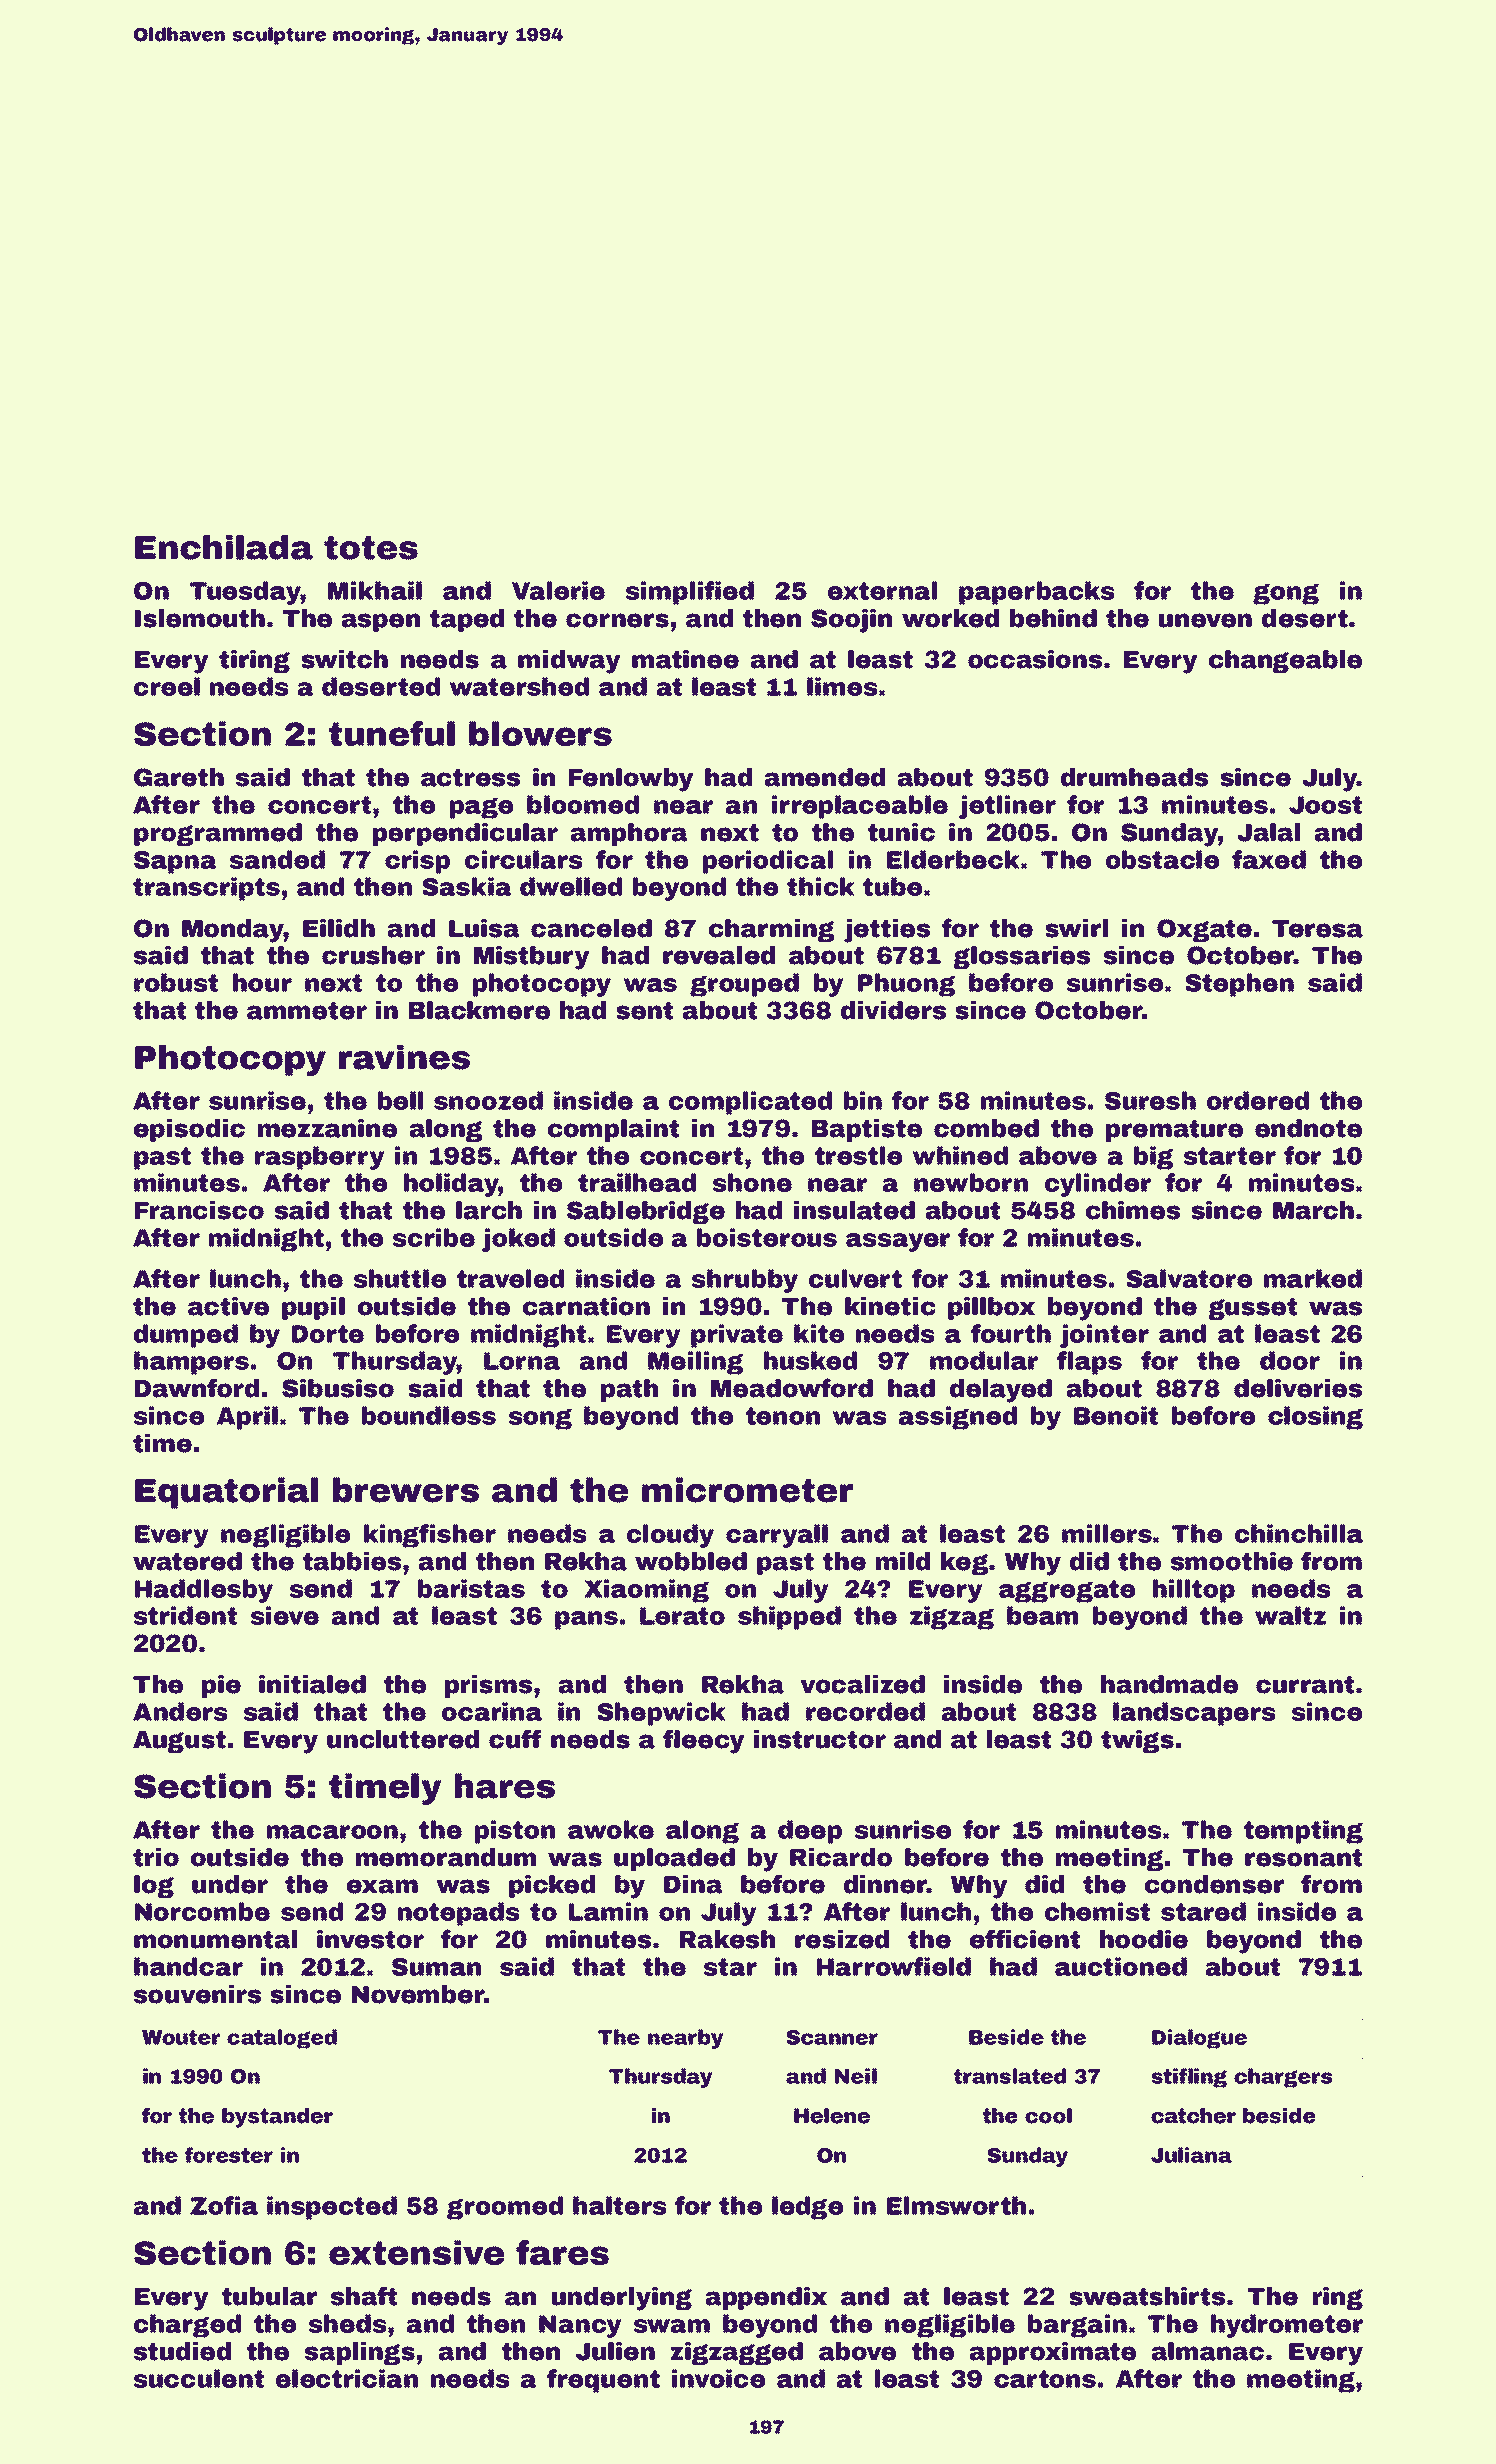 The height and width of the page is (2464, 1496). Describe the element at coordinates (392, 733) in the page. I see `tuneful` at that location.
